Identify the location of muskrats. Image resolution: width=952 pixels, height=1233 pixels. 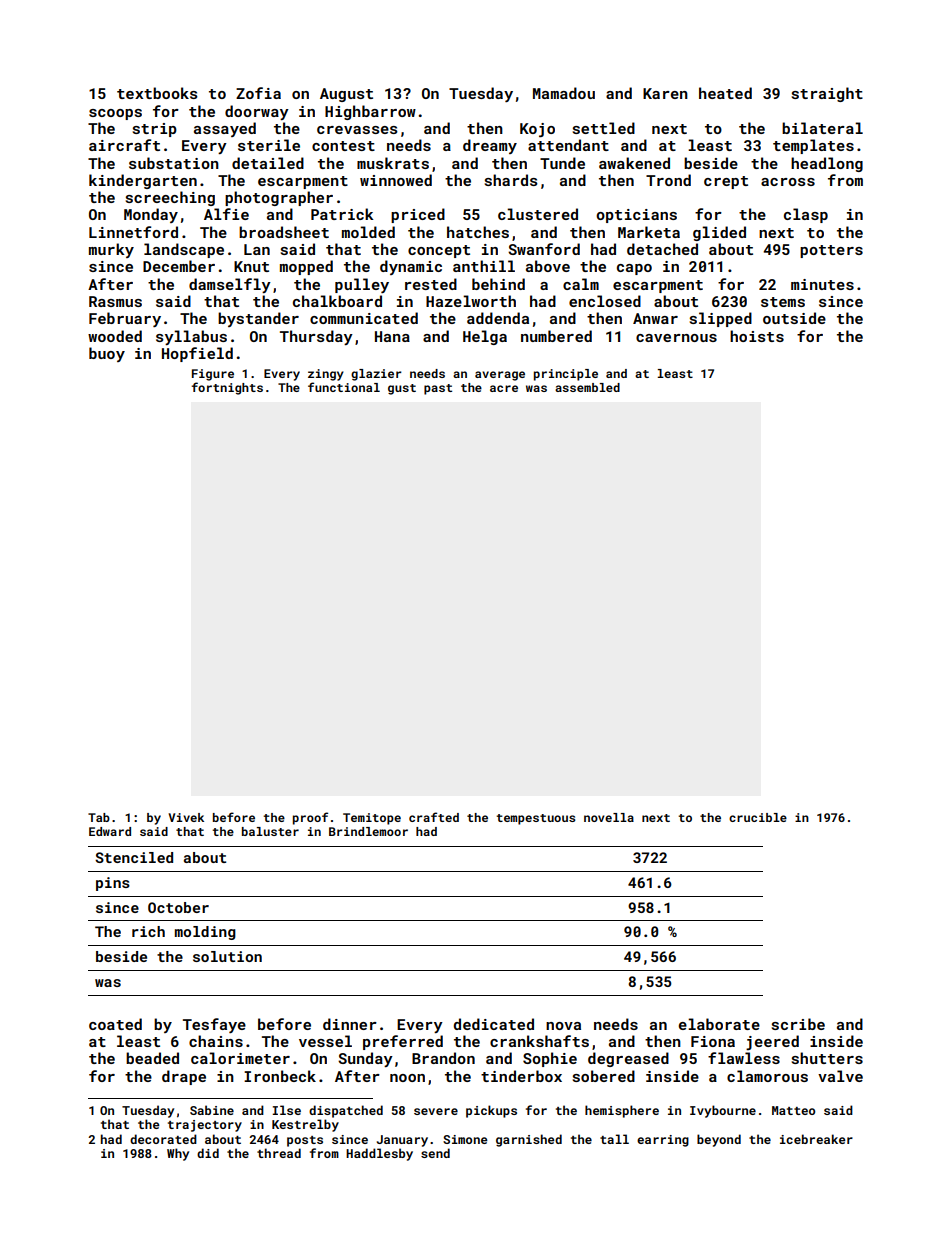
(393, 163).
